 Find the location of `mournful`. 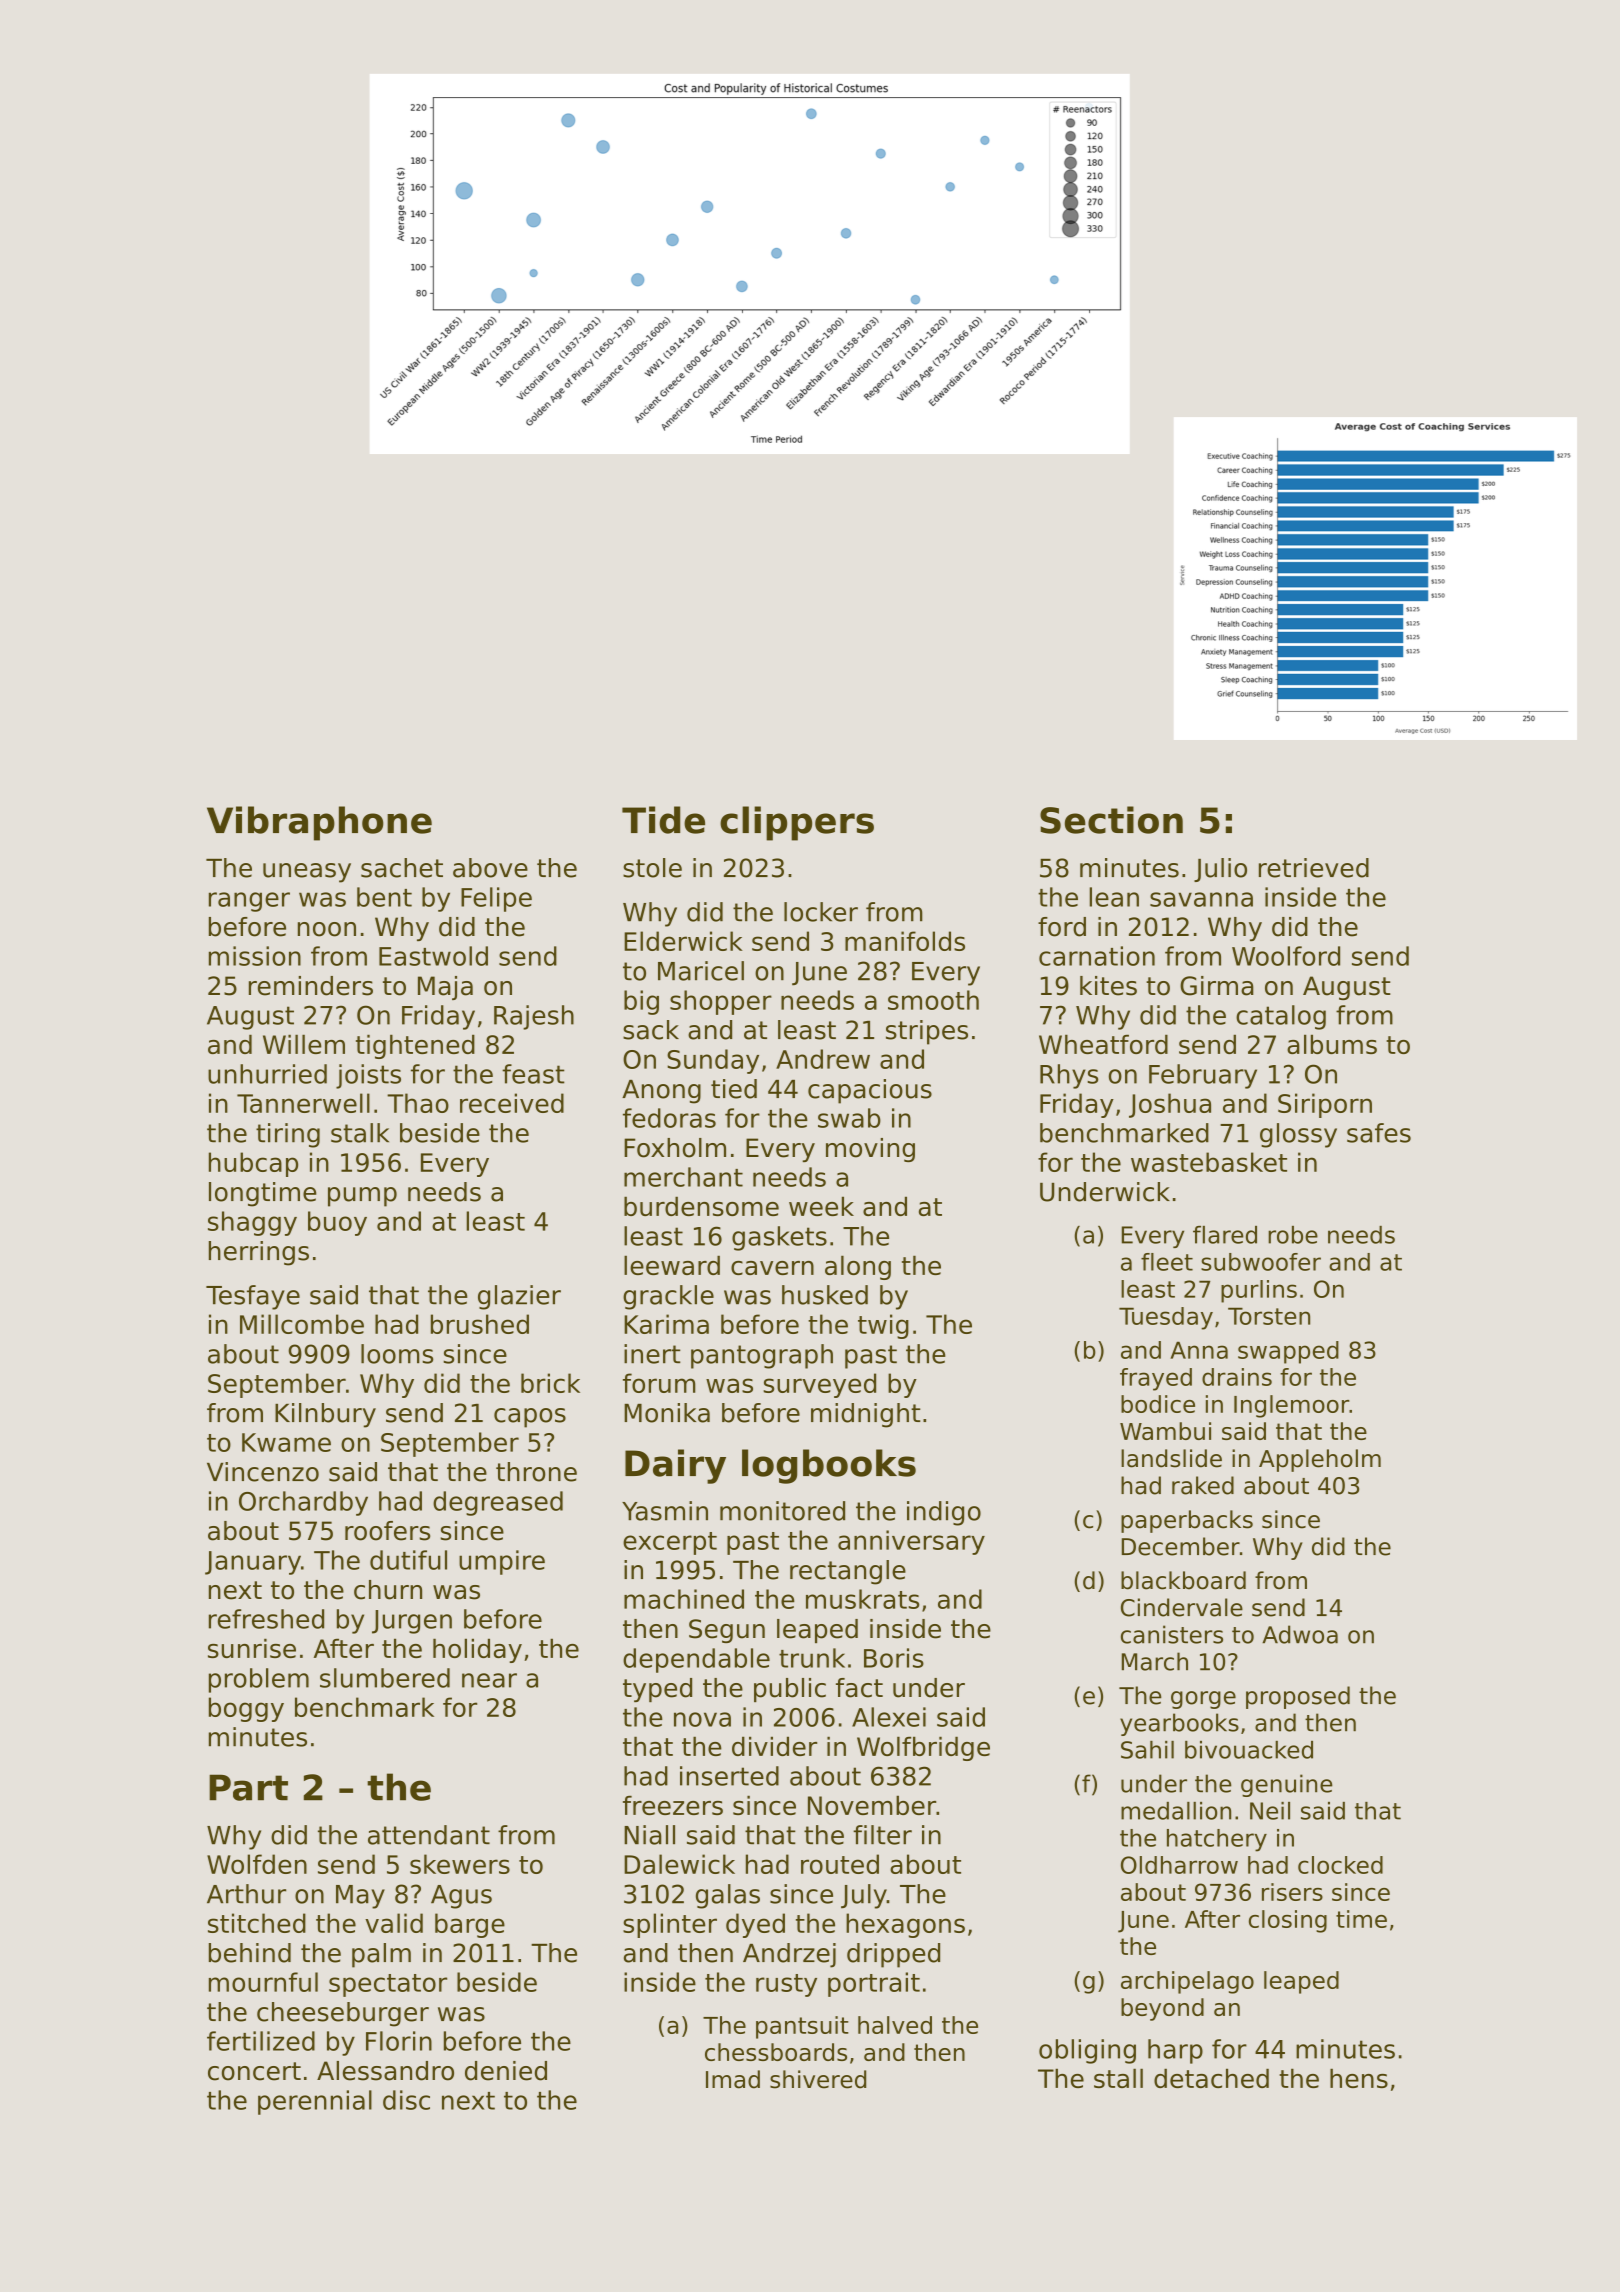

mournful is located at coordinates (263, 1982).
